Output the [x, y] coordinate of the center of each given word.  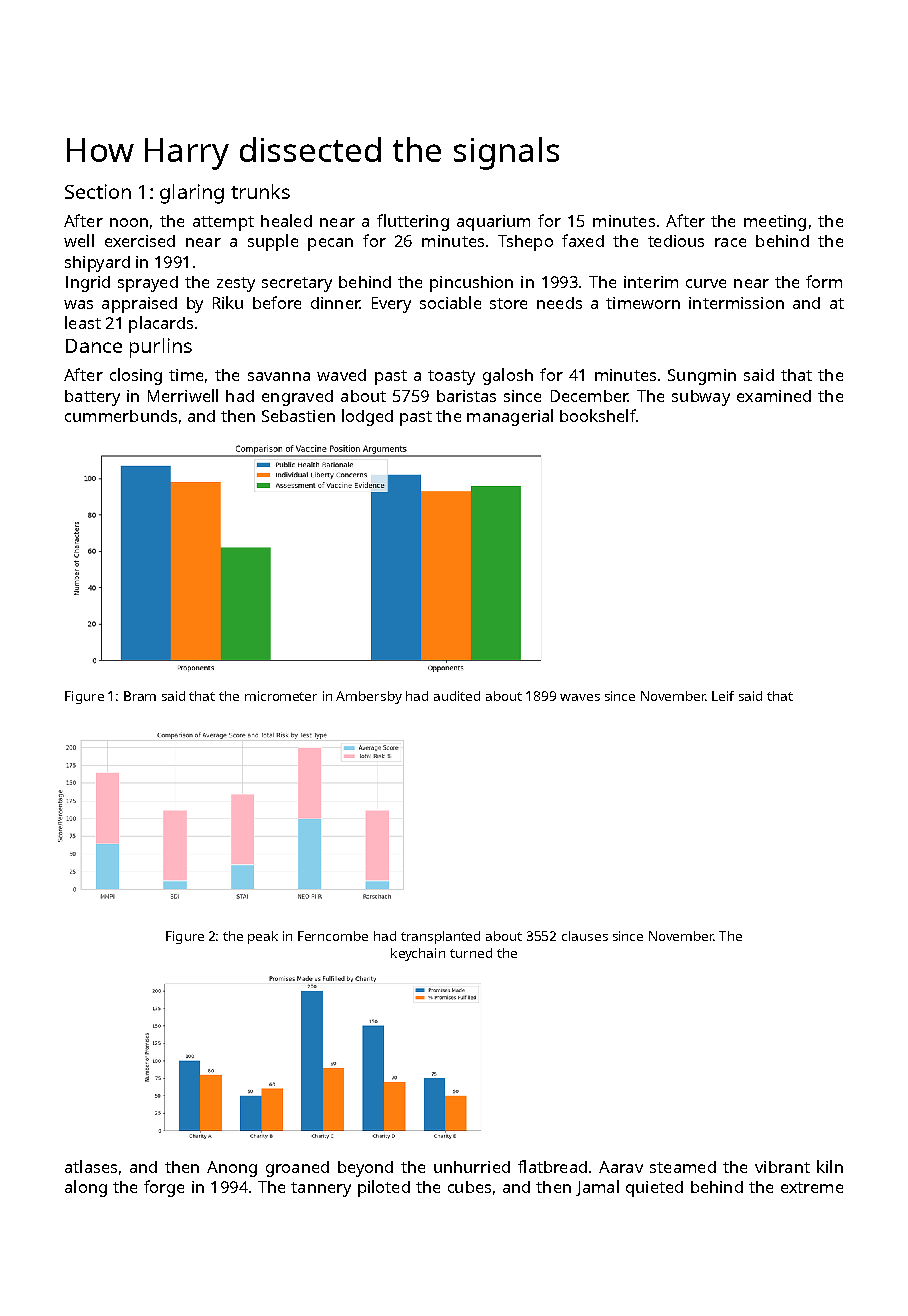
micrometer [281, 696]
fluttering [413, 222]
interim [651, 282]
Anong [232, 1169]
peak [263, 937]
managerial [510, 417]
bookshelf [598, 415]
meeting [775, 223]
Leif [723, 696]
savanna [279, 376]
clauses [585, 936]
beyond [365, 1169]
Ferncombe [333, 936]
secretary [297, 284]
